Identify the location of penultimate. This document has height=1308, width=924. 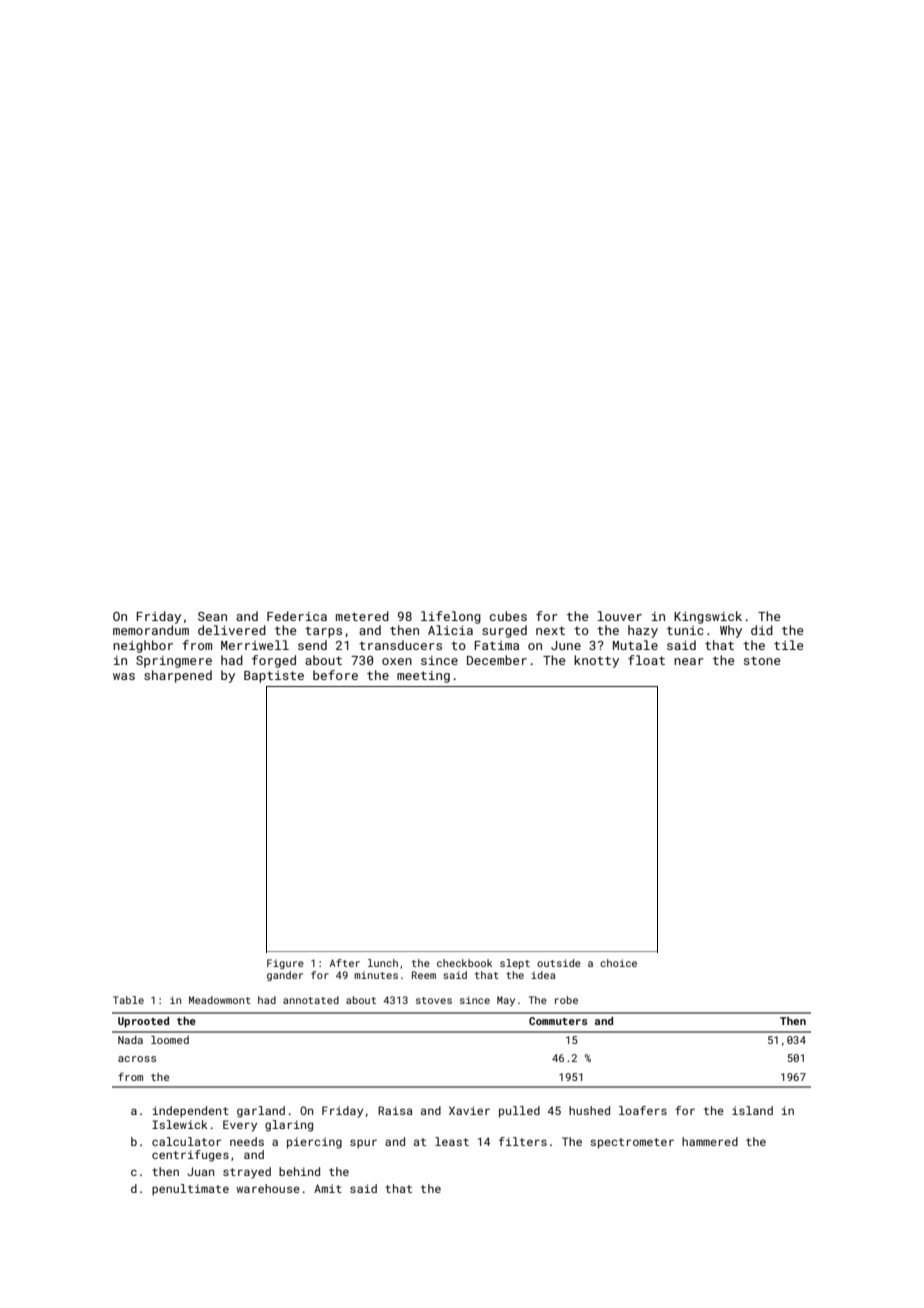
(190, 1190).
